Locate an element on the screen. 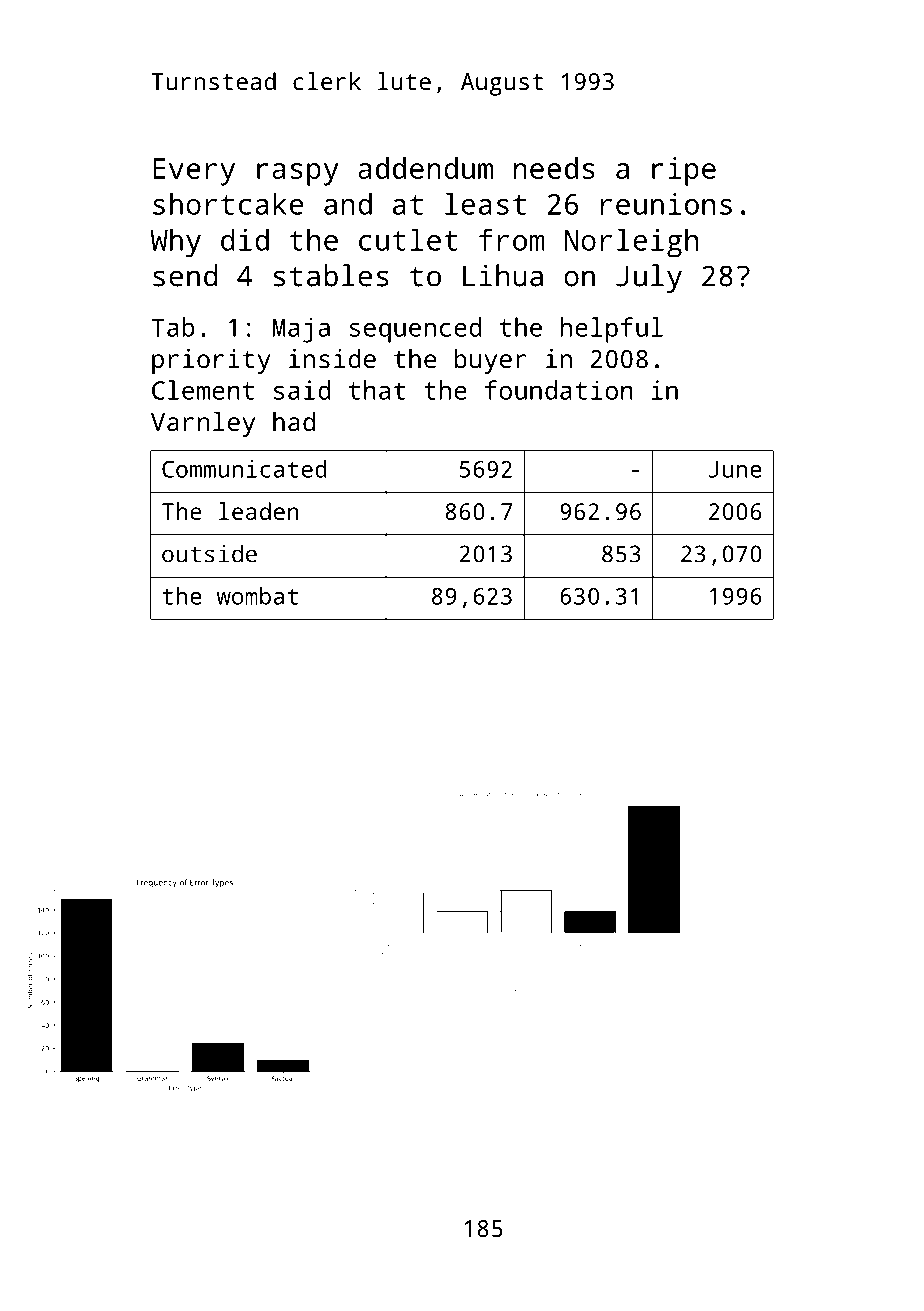 This screenshot has width=924, height=1311. wombat is located at coordinates (257, 596).
